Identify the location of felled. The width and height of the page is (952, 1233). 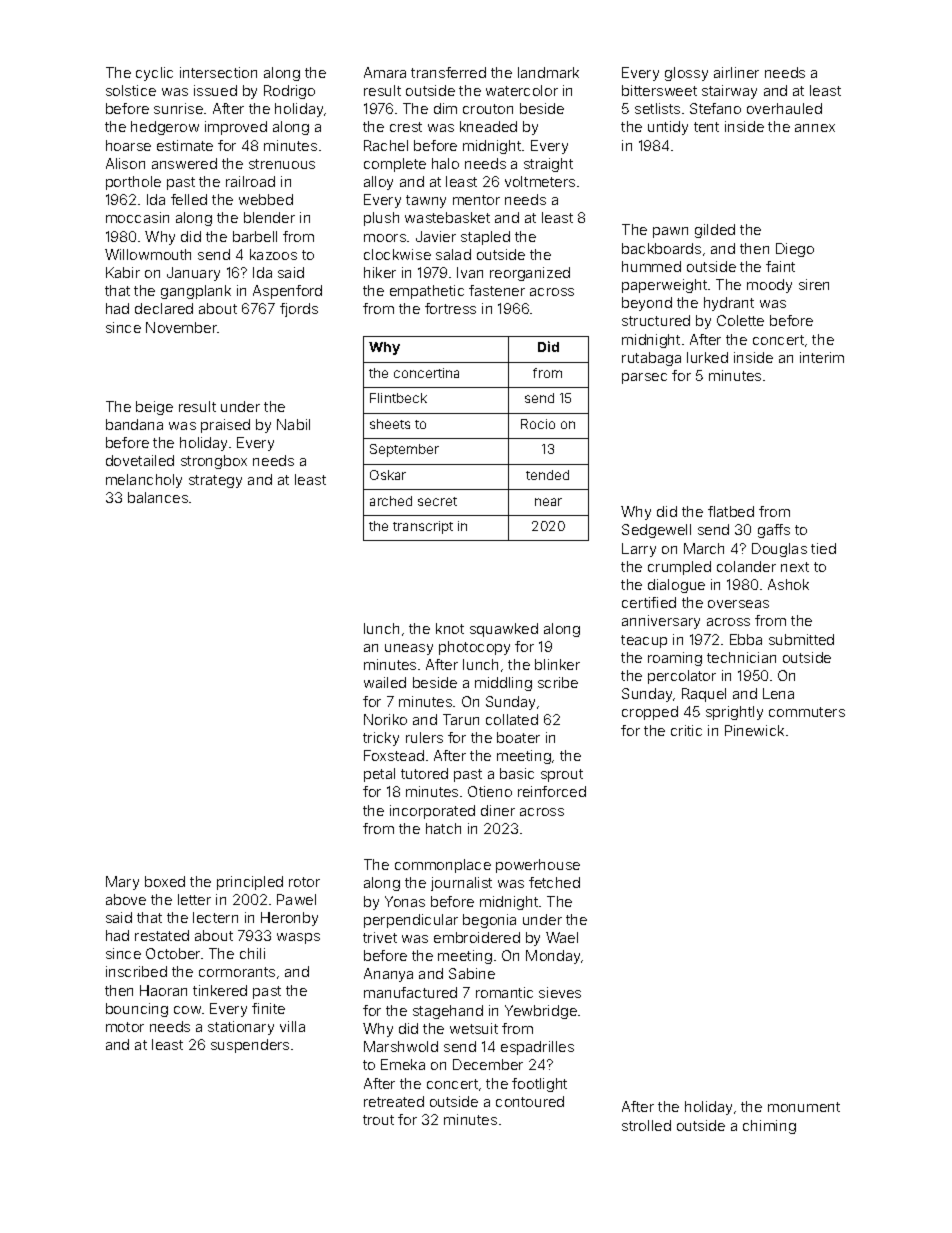
(189, 199).
